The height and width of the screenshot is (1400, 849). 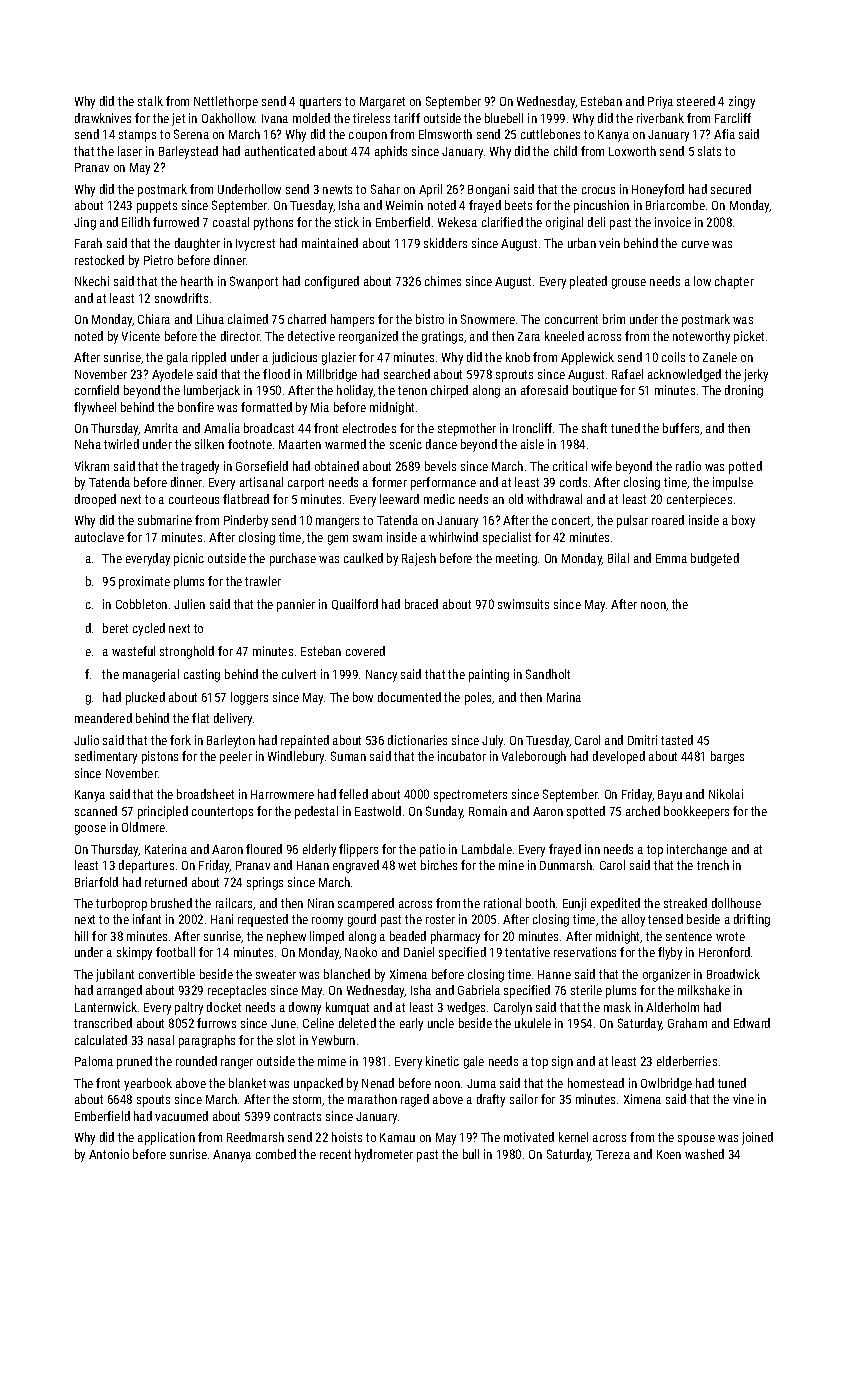 What do you see at coordinates (504, 118) in the screenshot?
I see `bluebell` at bounding box center [504, 118].
